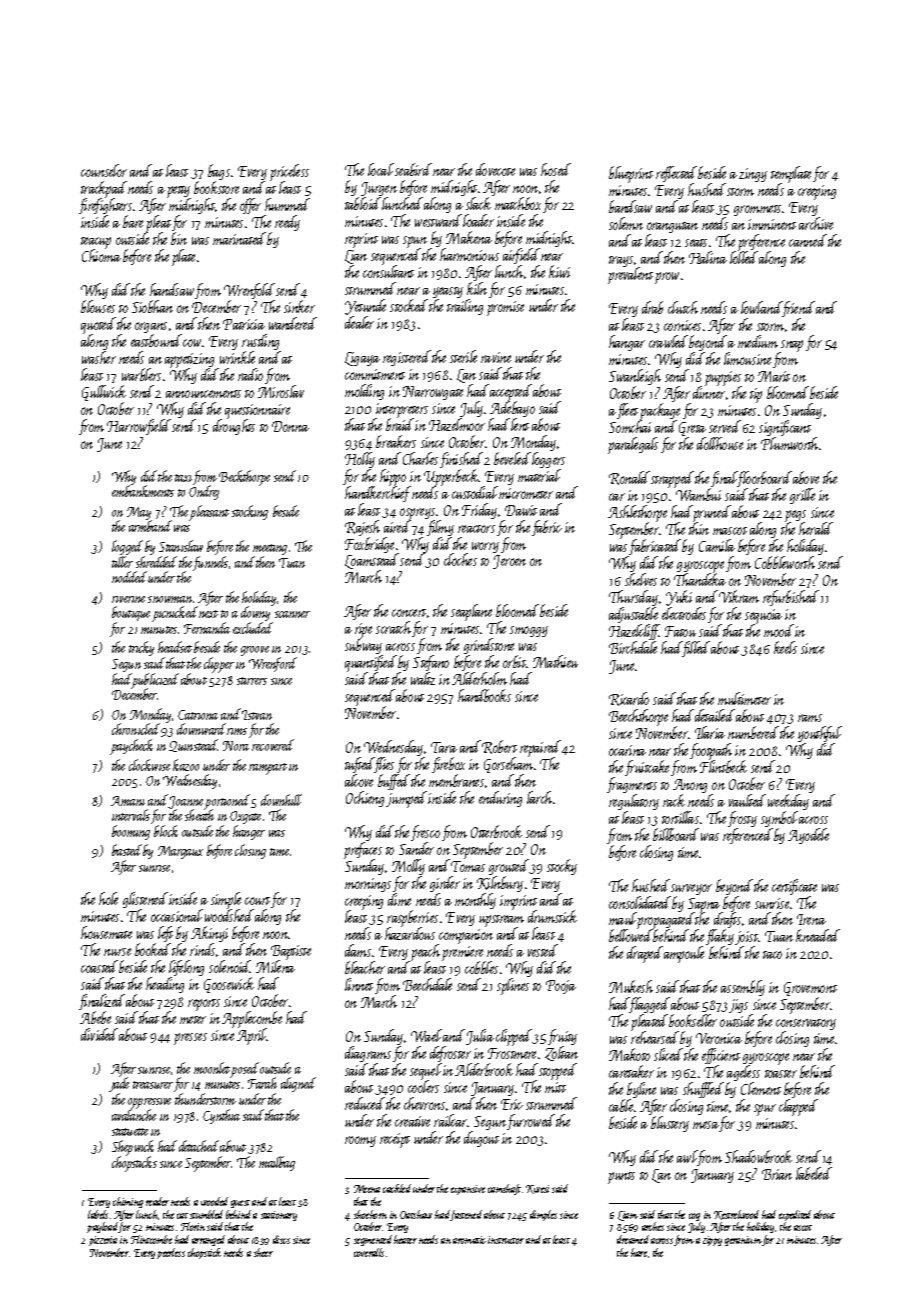  Describe the element at coordinates (99, 1034) in the image. I see `divided` at that location.
